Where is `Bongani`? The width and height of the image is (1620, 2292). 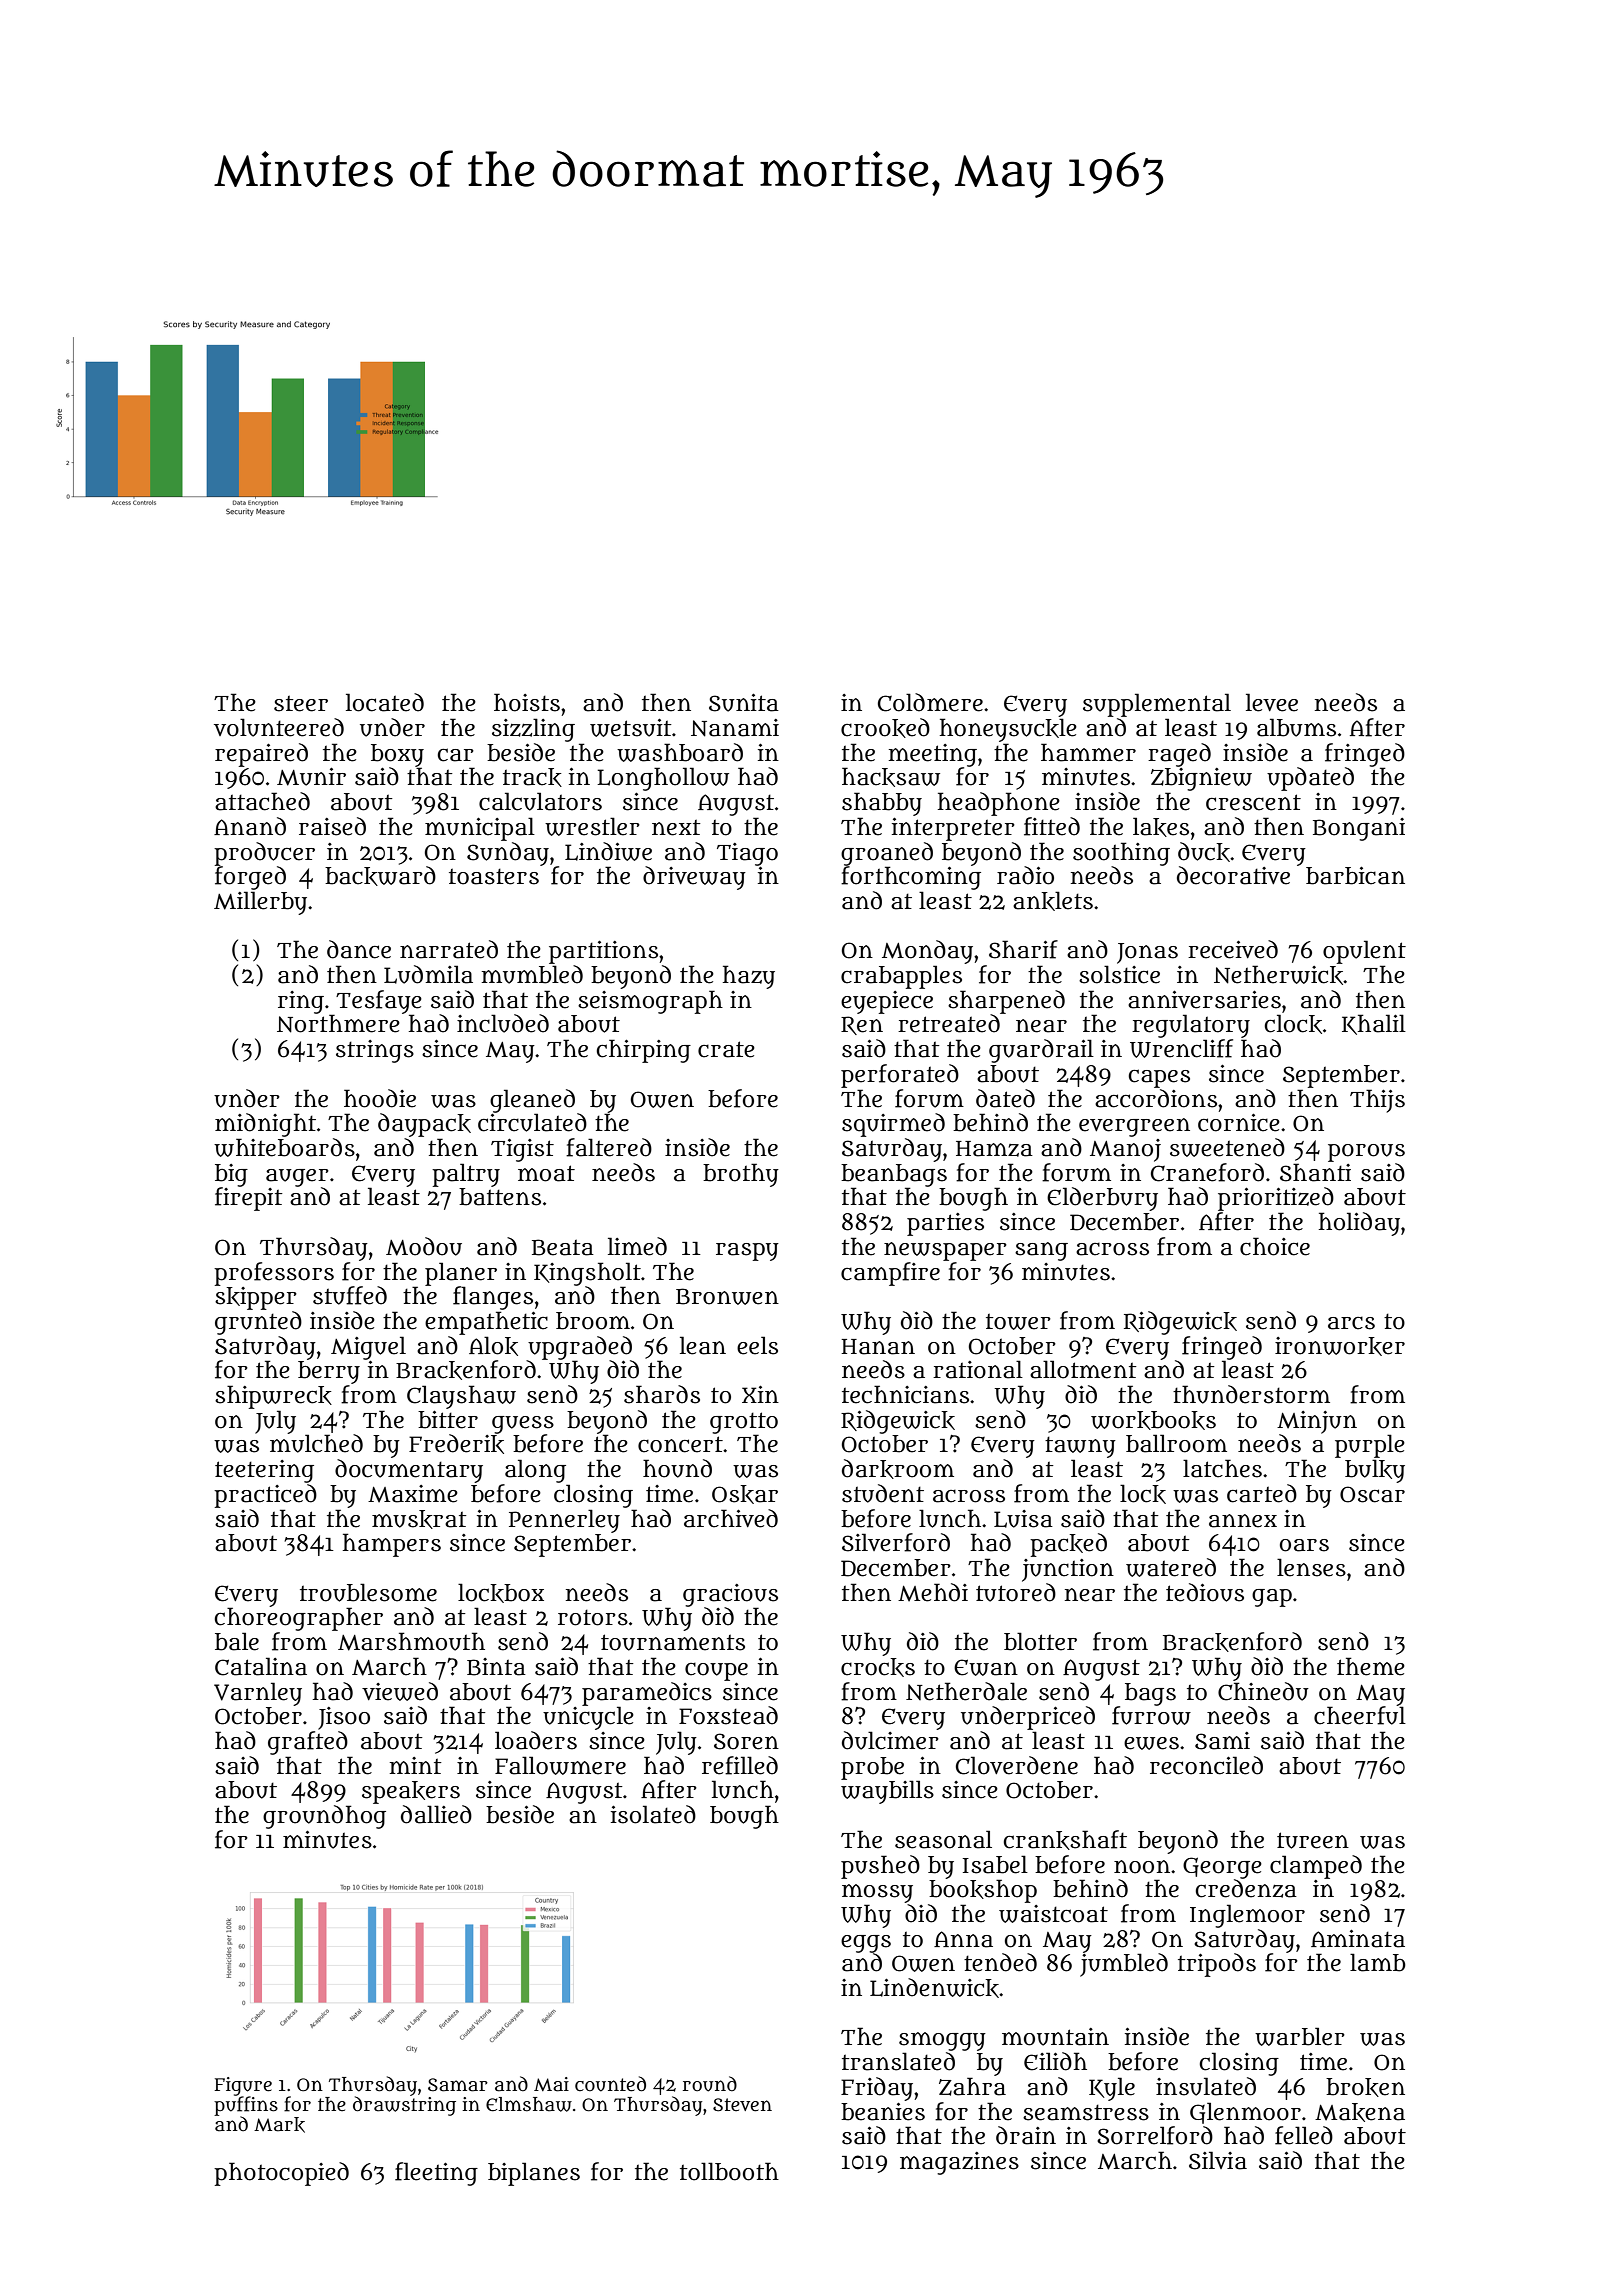 Bongani is located at coordinates (1359, 829).
